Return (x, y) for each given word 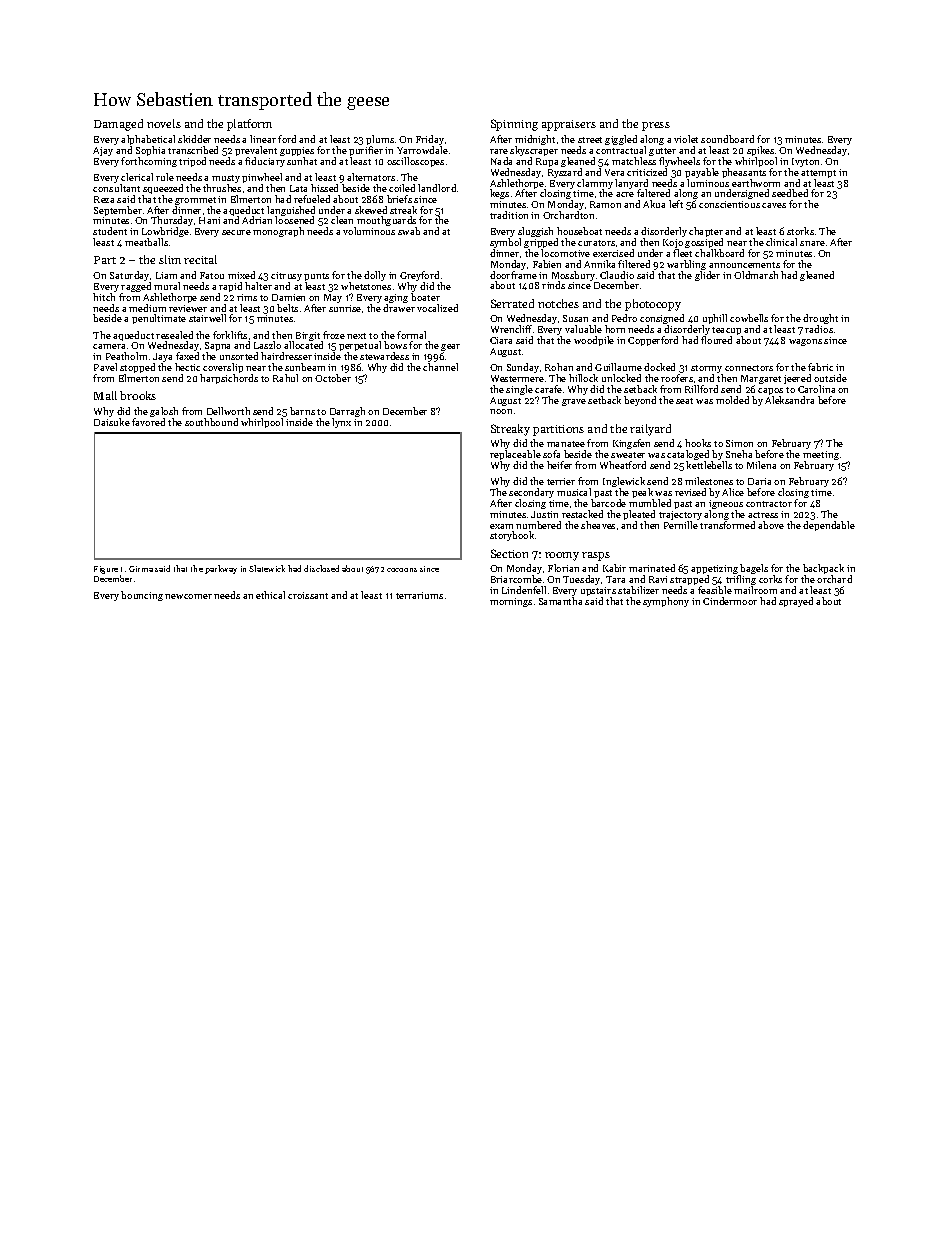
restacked (582, 514)
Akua (654, 204)
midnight (535, 140)
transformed (727, 525)
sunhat (302, 161)
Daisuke (112, 422)
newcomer (188, 596)
